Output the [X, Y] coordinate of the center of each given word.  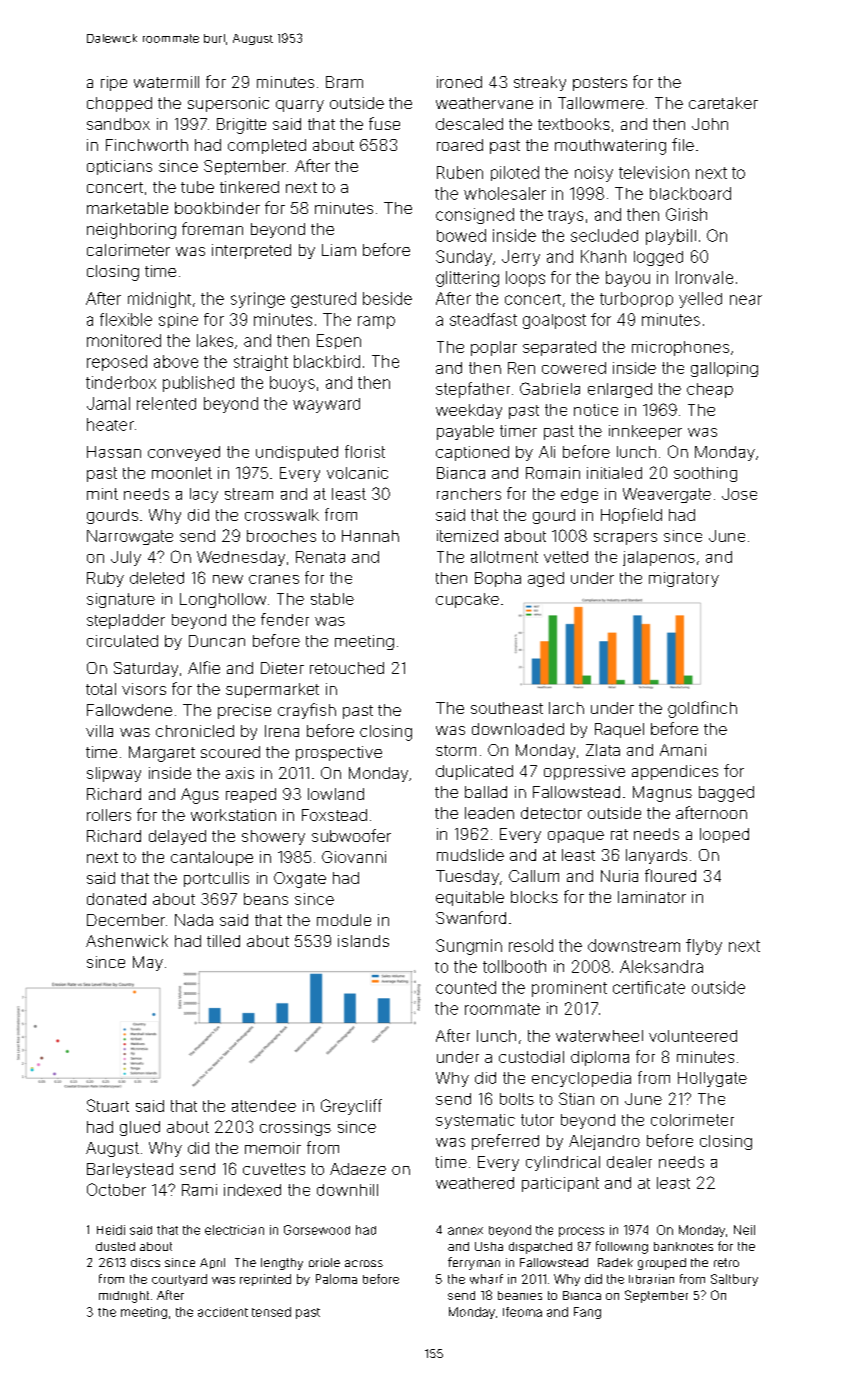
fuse [384, 123]
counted [466, 987]
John [710, 124]
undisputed [297, 453]
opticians [119, 167]
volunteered [693, 1036]
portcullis [216, 879]
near [746, 300]
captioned [472, 453]
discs [145, 1262]
